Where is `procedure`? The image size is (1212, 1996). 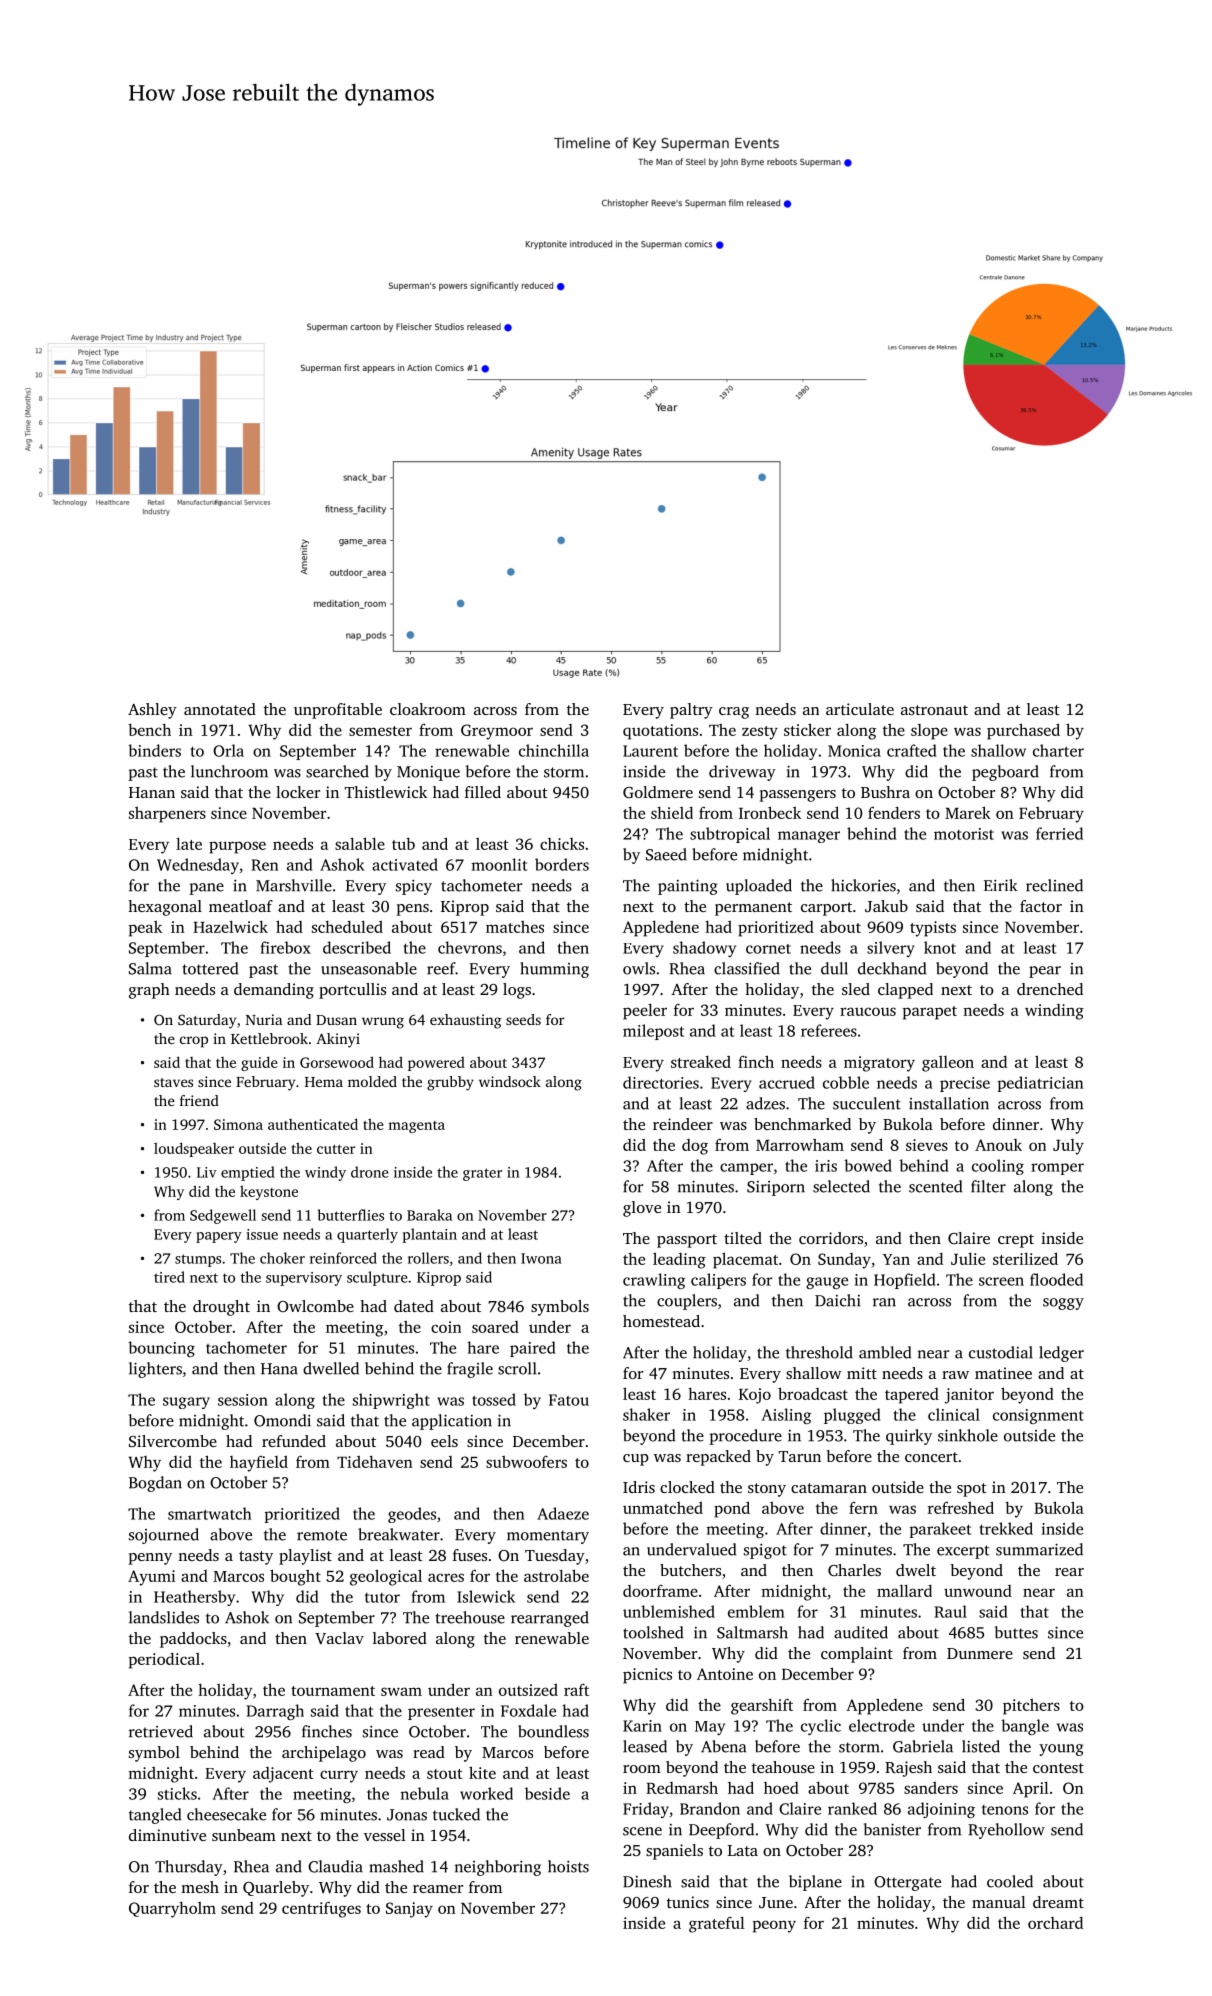
procedure is located at coordinates (745, 1437).
